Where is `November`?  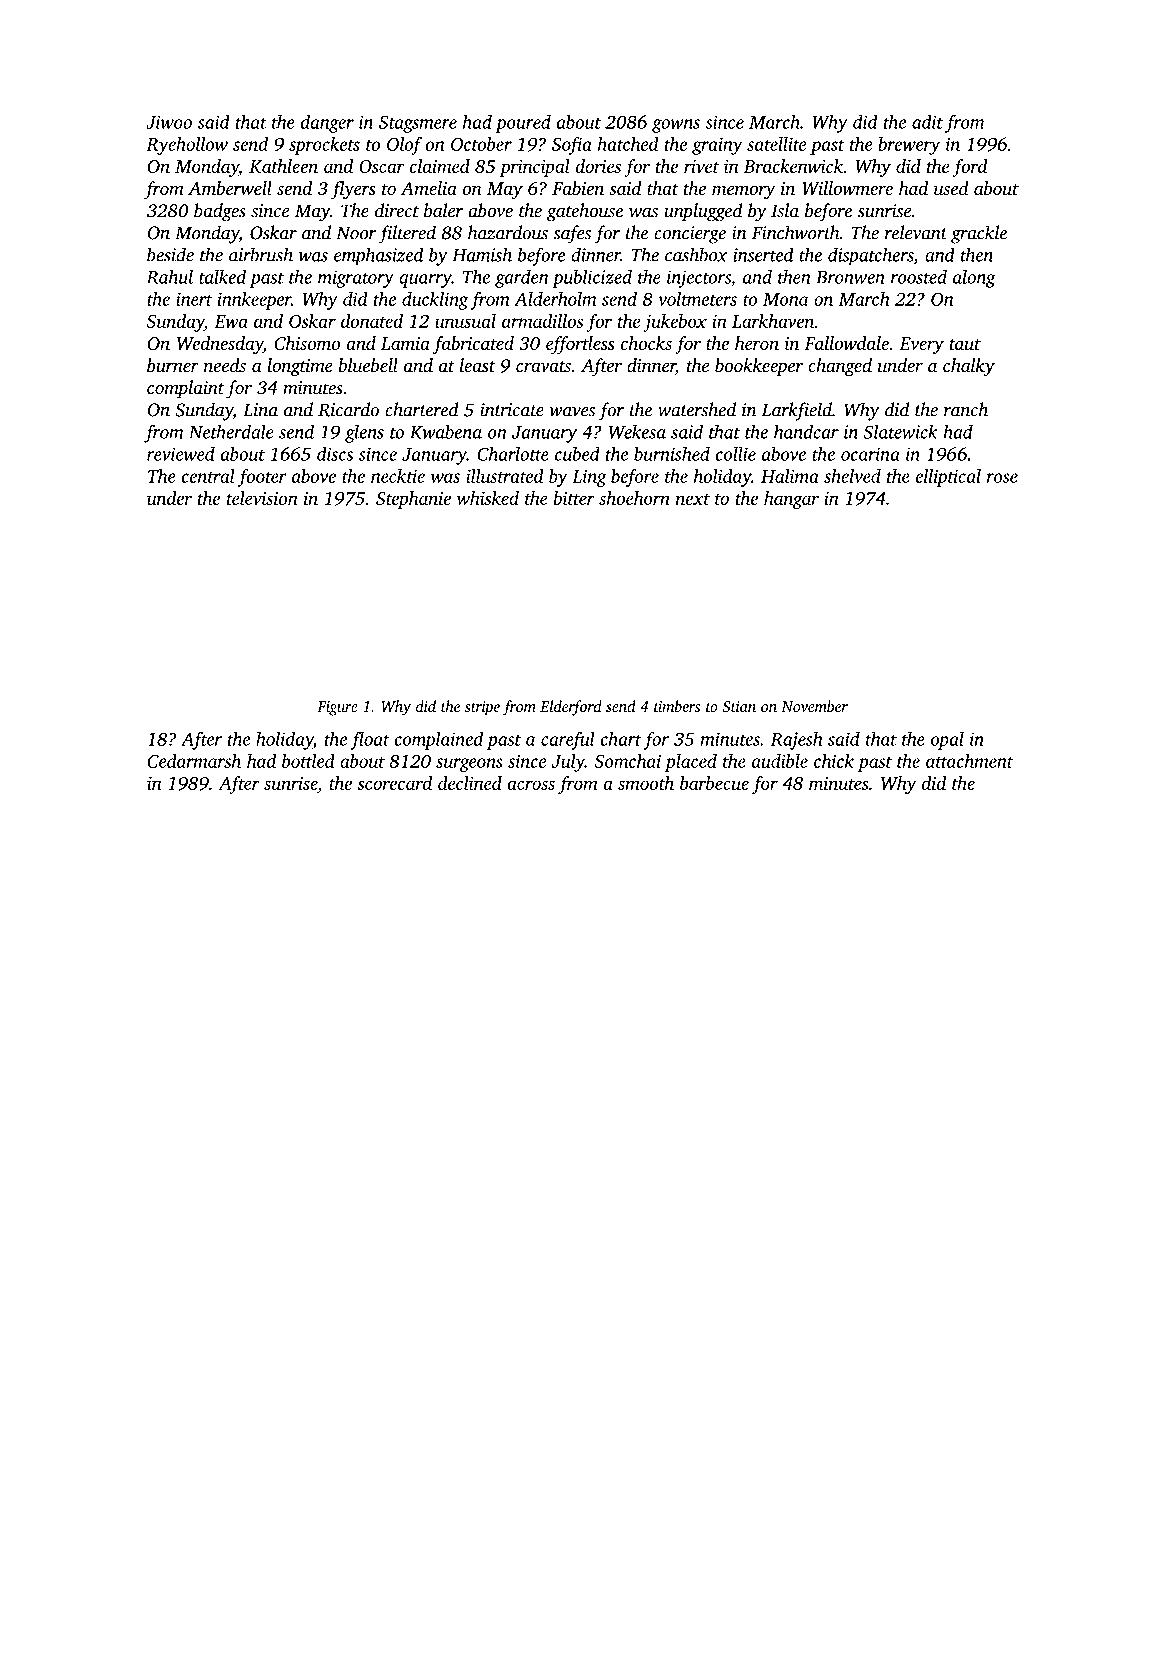 November is located at coordinates (814, 706).
